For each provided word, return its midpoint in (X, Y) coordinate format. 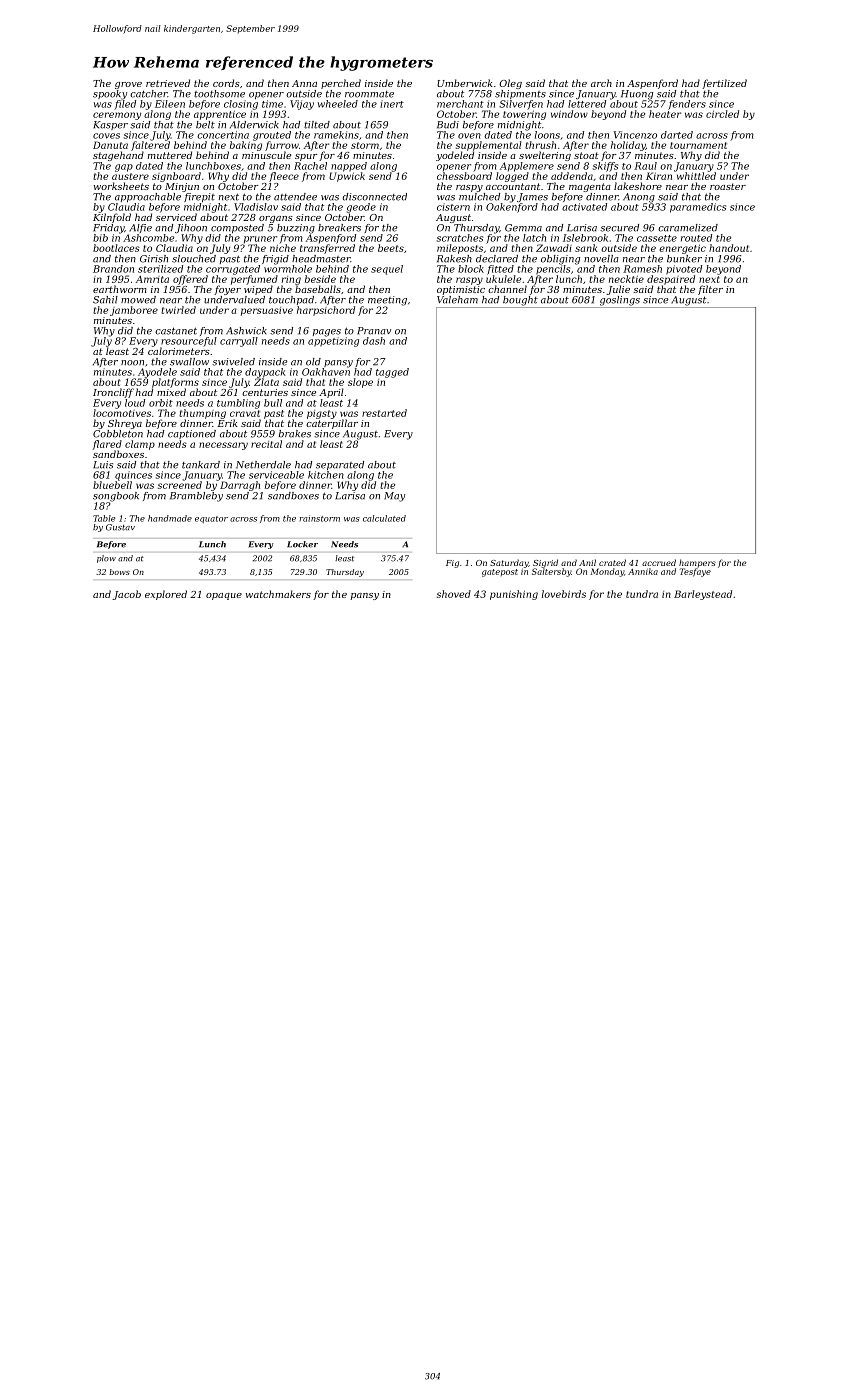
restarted (384, 413)
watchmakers (278, 594)
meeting (387, 301)
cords (226, 83)
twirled (178, 310)
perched (341, 84)
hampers (697, 563)
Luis (103, 465)
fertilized (724, 84)
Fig (452, 564)
